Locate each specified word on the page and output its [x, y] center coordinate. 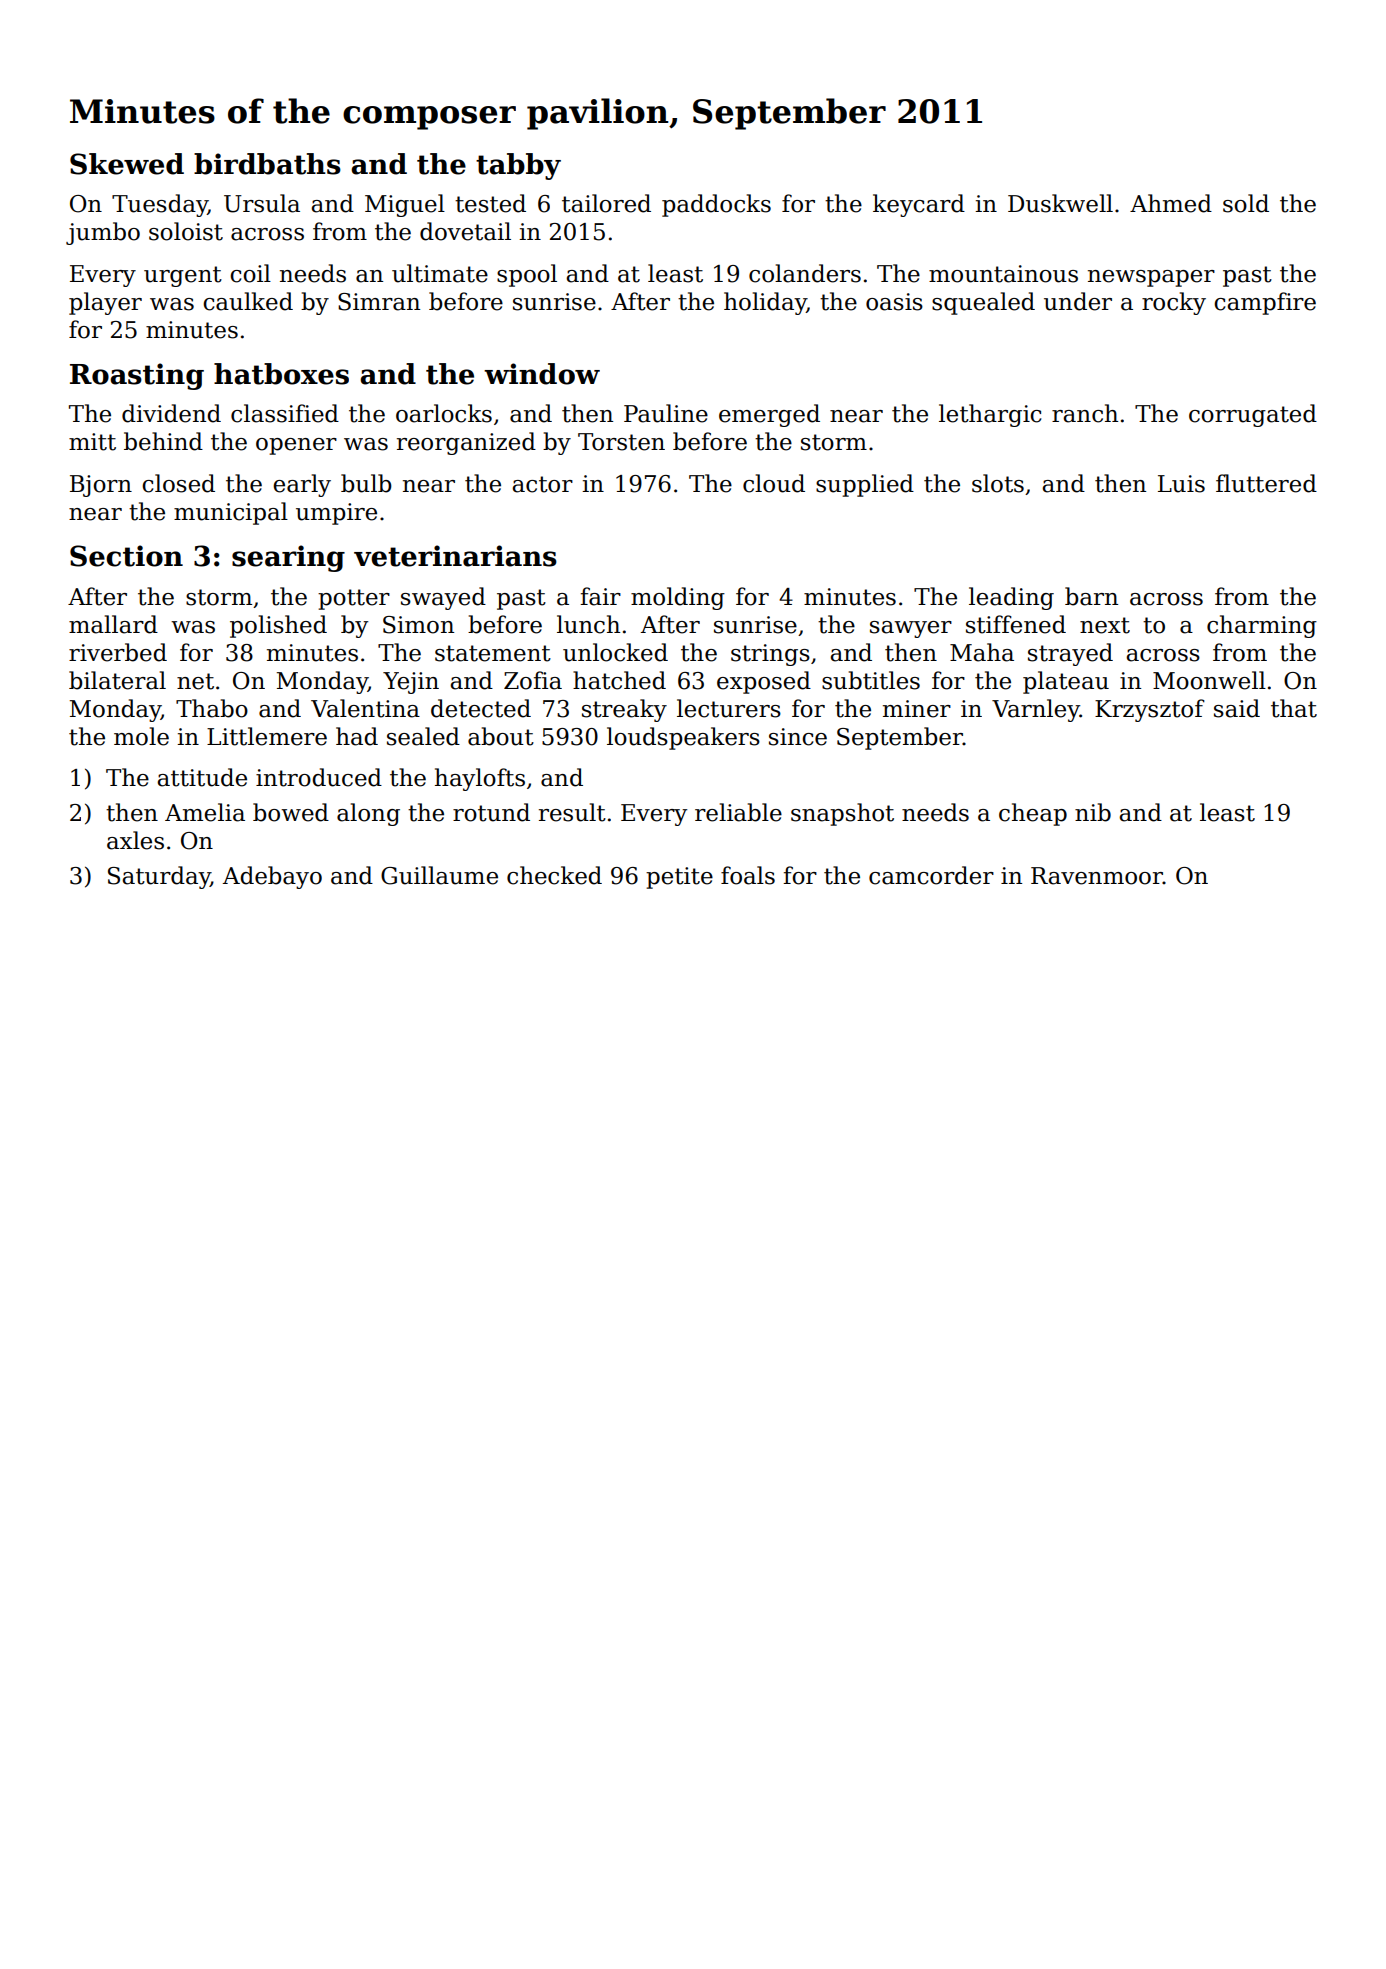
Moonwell [1209, 680]
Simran [379, 302]
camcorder [931, 875]
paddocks [716, 205]
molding [678, 598]
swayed [443, 598]
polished [278, 626]
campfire [1265, 303]
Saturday [159, 877]
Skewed [127, 164]
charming [1262, 626]
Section [126, 556]
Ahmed [1171, 203]
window [542, 374]
